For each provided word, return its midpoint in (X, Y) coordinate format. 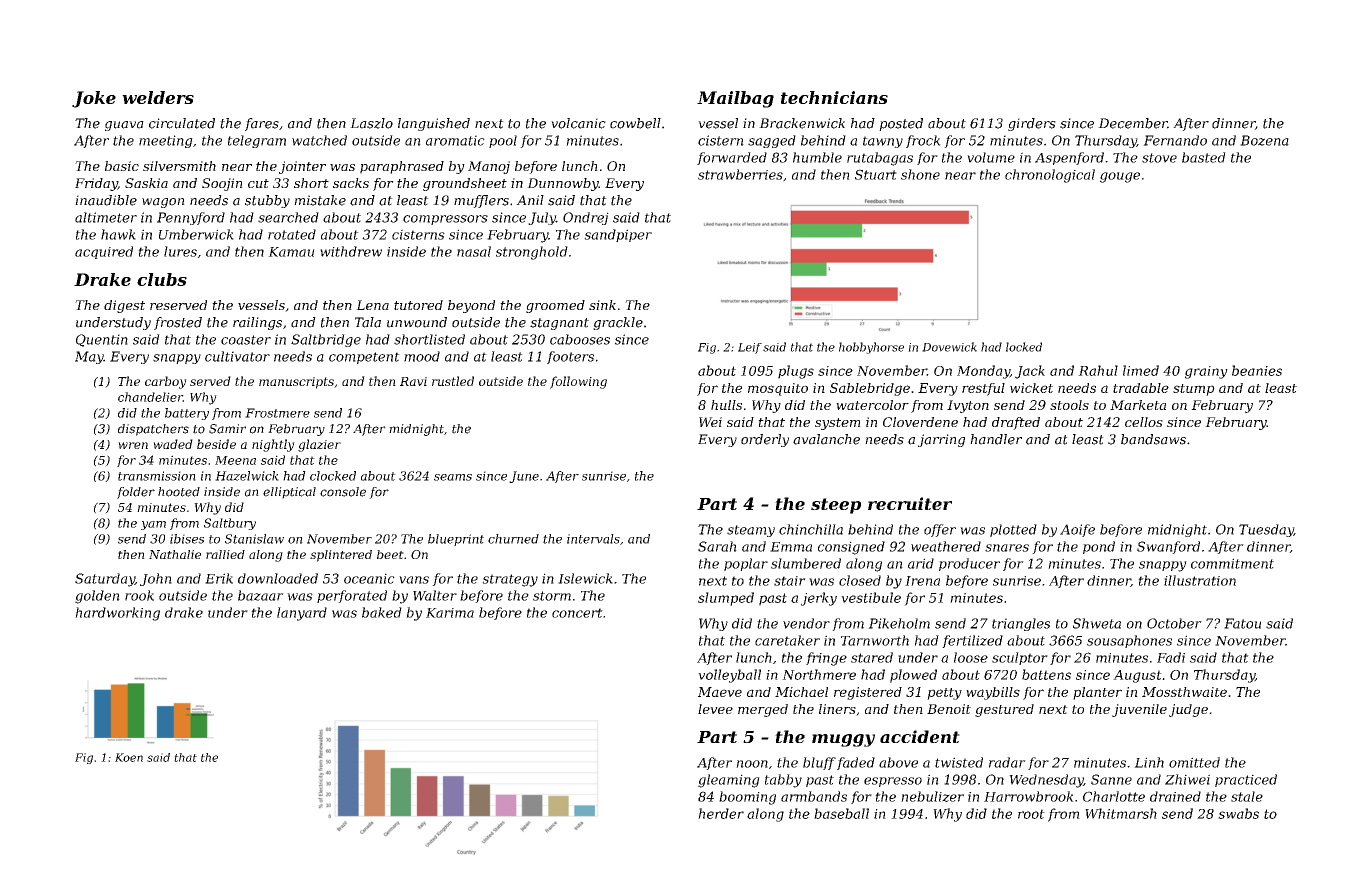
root (1031, 814)
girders (1032, 124)
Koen (129, 757)
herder (721, 813)
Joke (94, 99)
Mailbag (735, 99)
